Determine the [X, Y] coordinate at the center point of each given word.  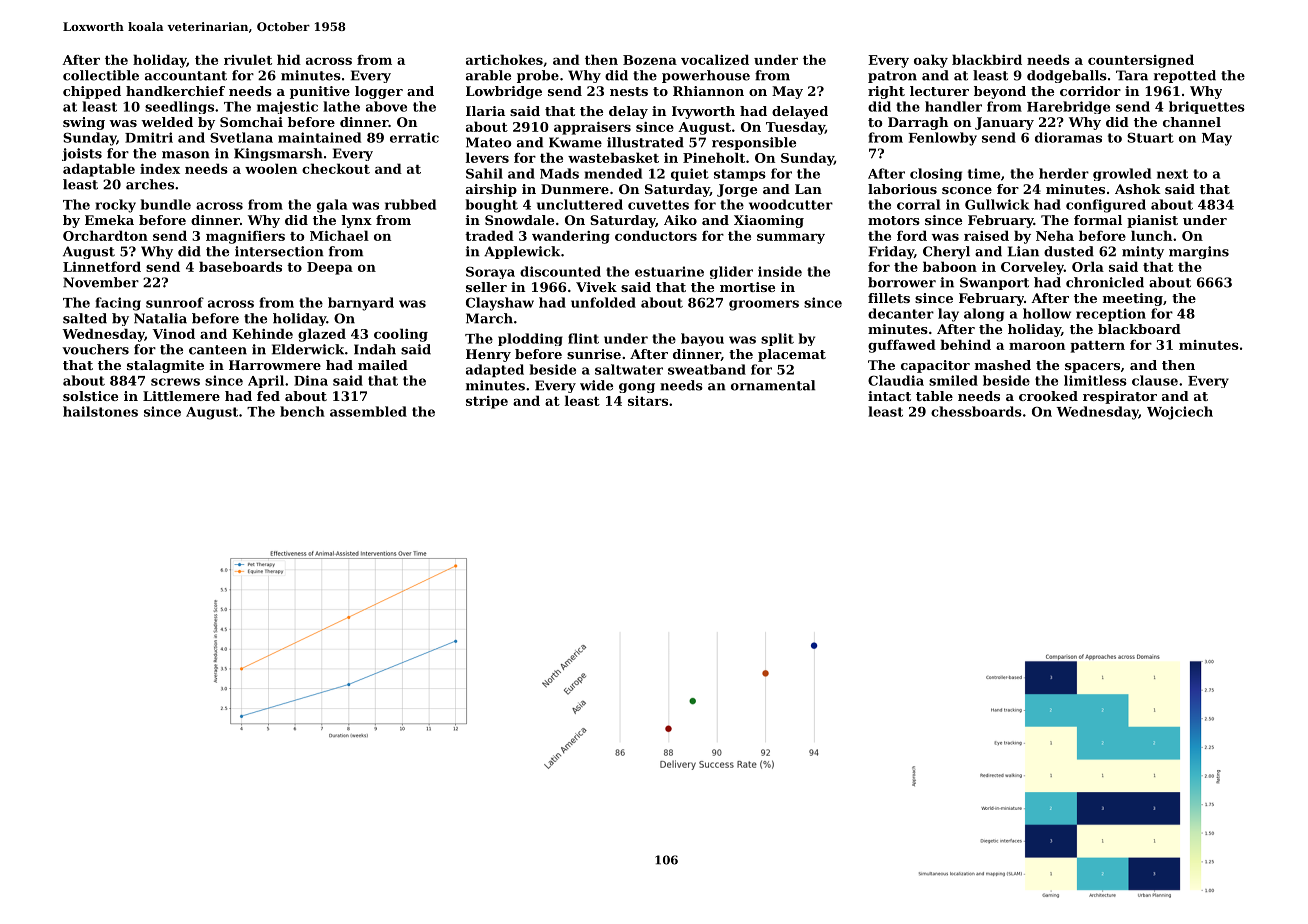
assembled [368, 411]
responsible [754, 143]
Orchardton [105, 235]
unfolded [603, 302]
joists [82, 154]
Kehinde [262, 333]
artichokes [504, 59]
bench [302, 411]
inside [780, 271]
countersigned [1141, 61]
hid [289, 59]
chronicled [1105, 282]
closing [936, 174]
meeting [1133, 299]
